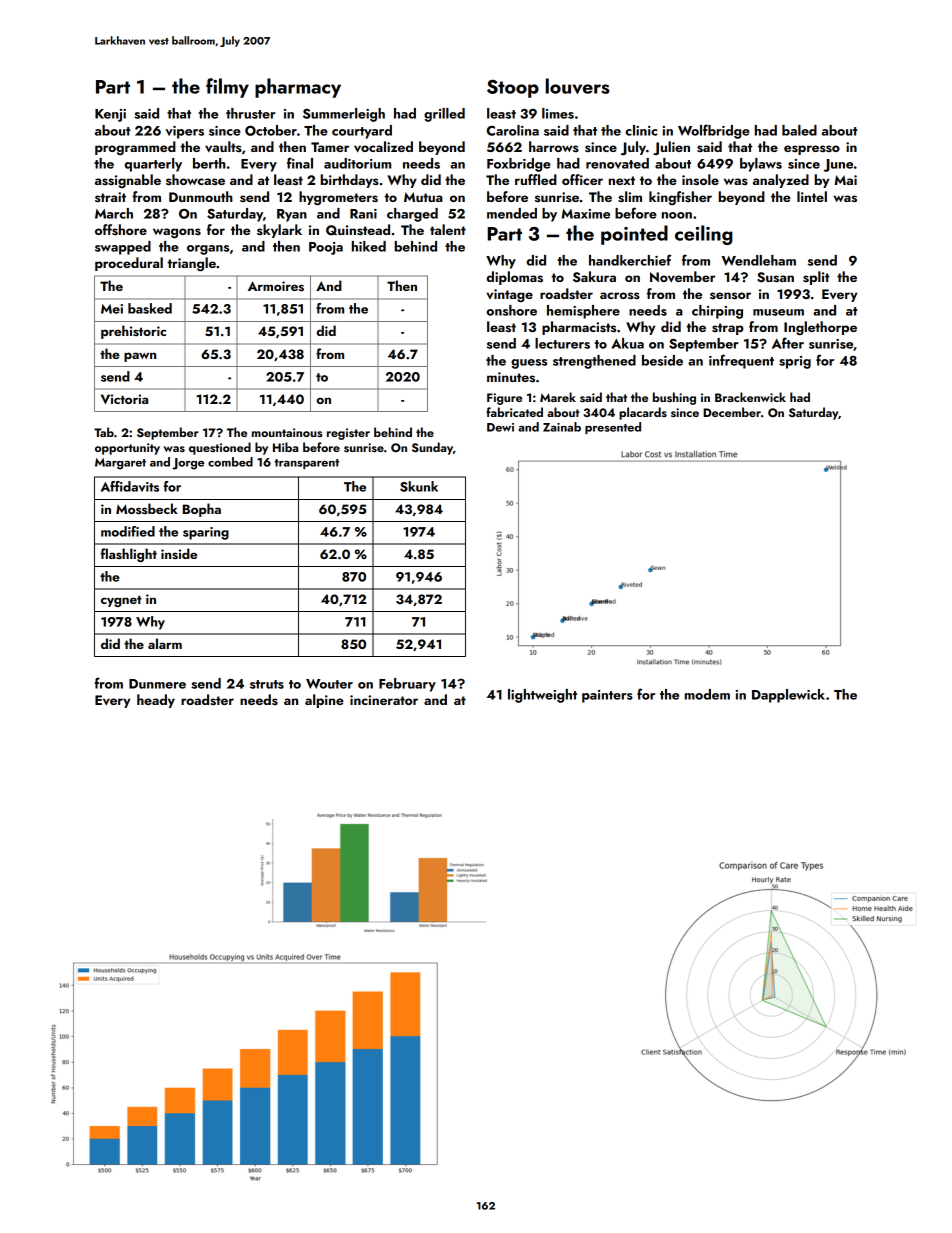  Describe the element at coordinates (298, 88) in the screenshot. I see `pharmacy` at that location.
